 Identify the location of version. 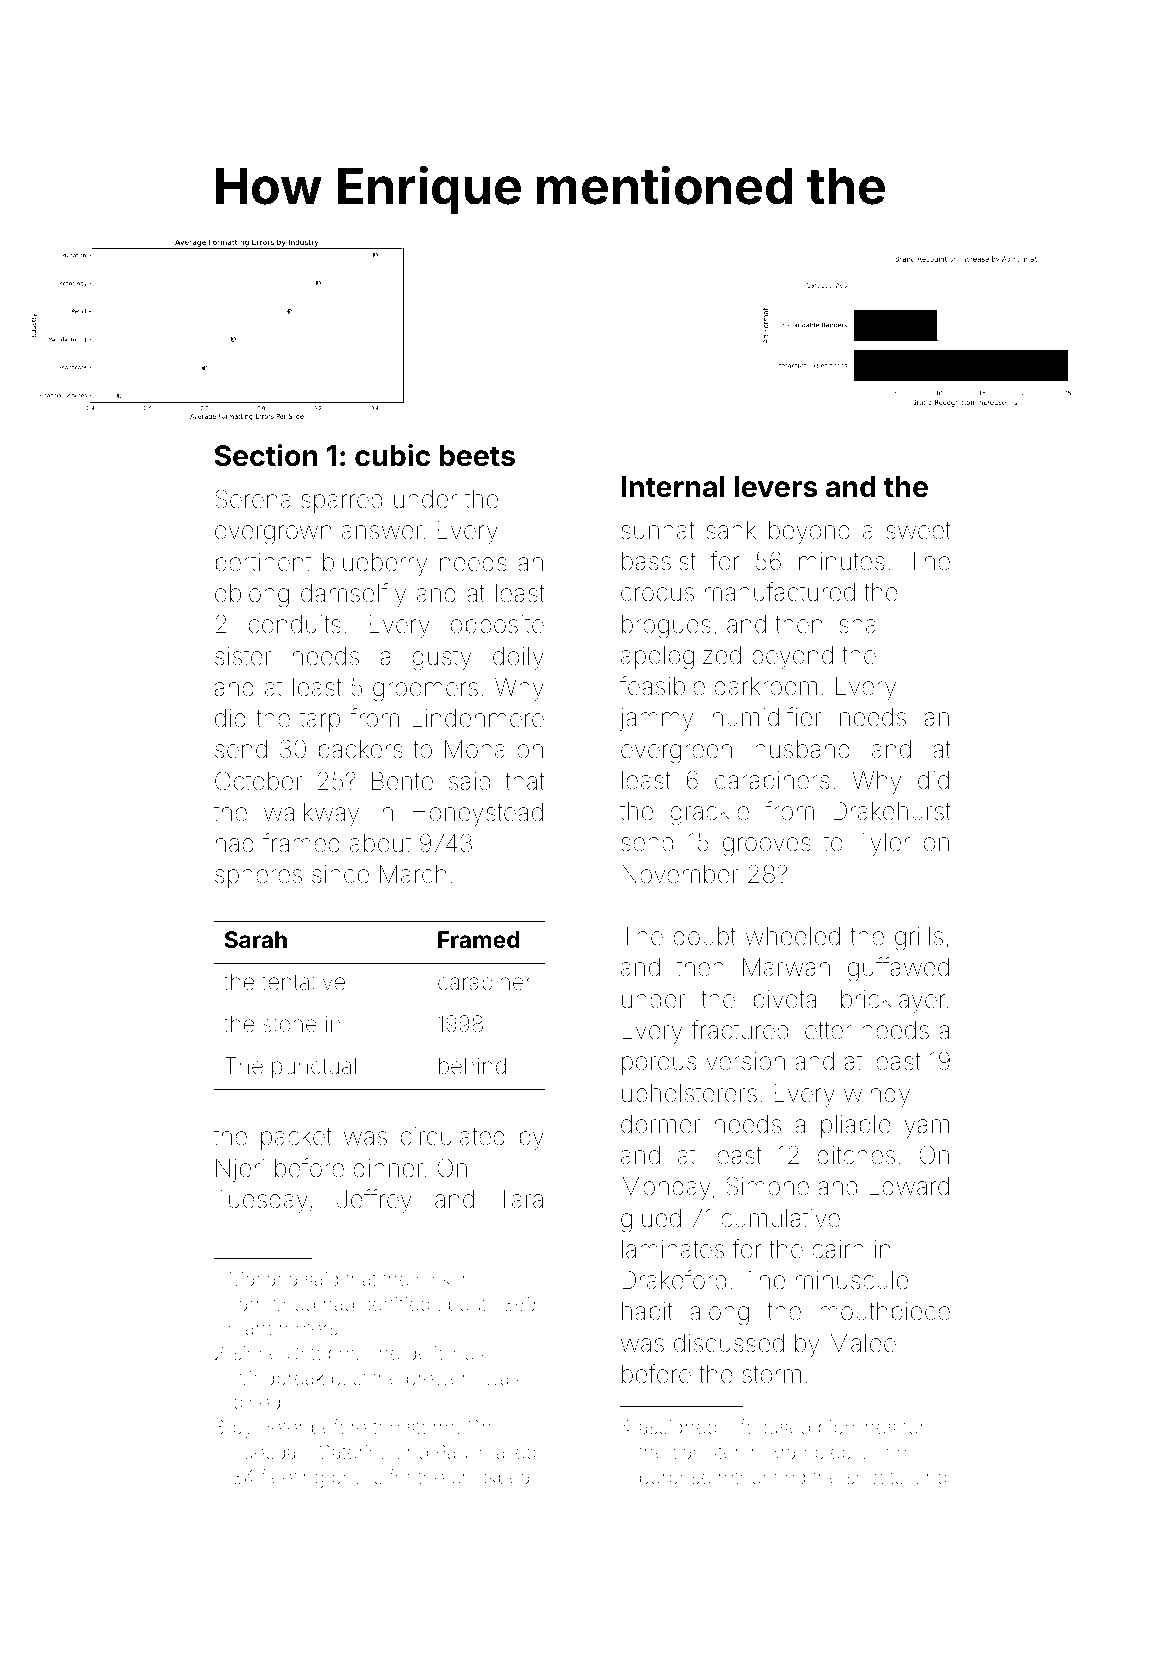
(745, 1061).
